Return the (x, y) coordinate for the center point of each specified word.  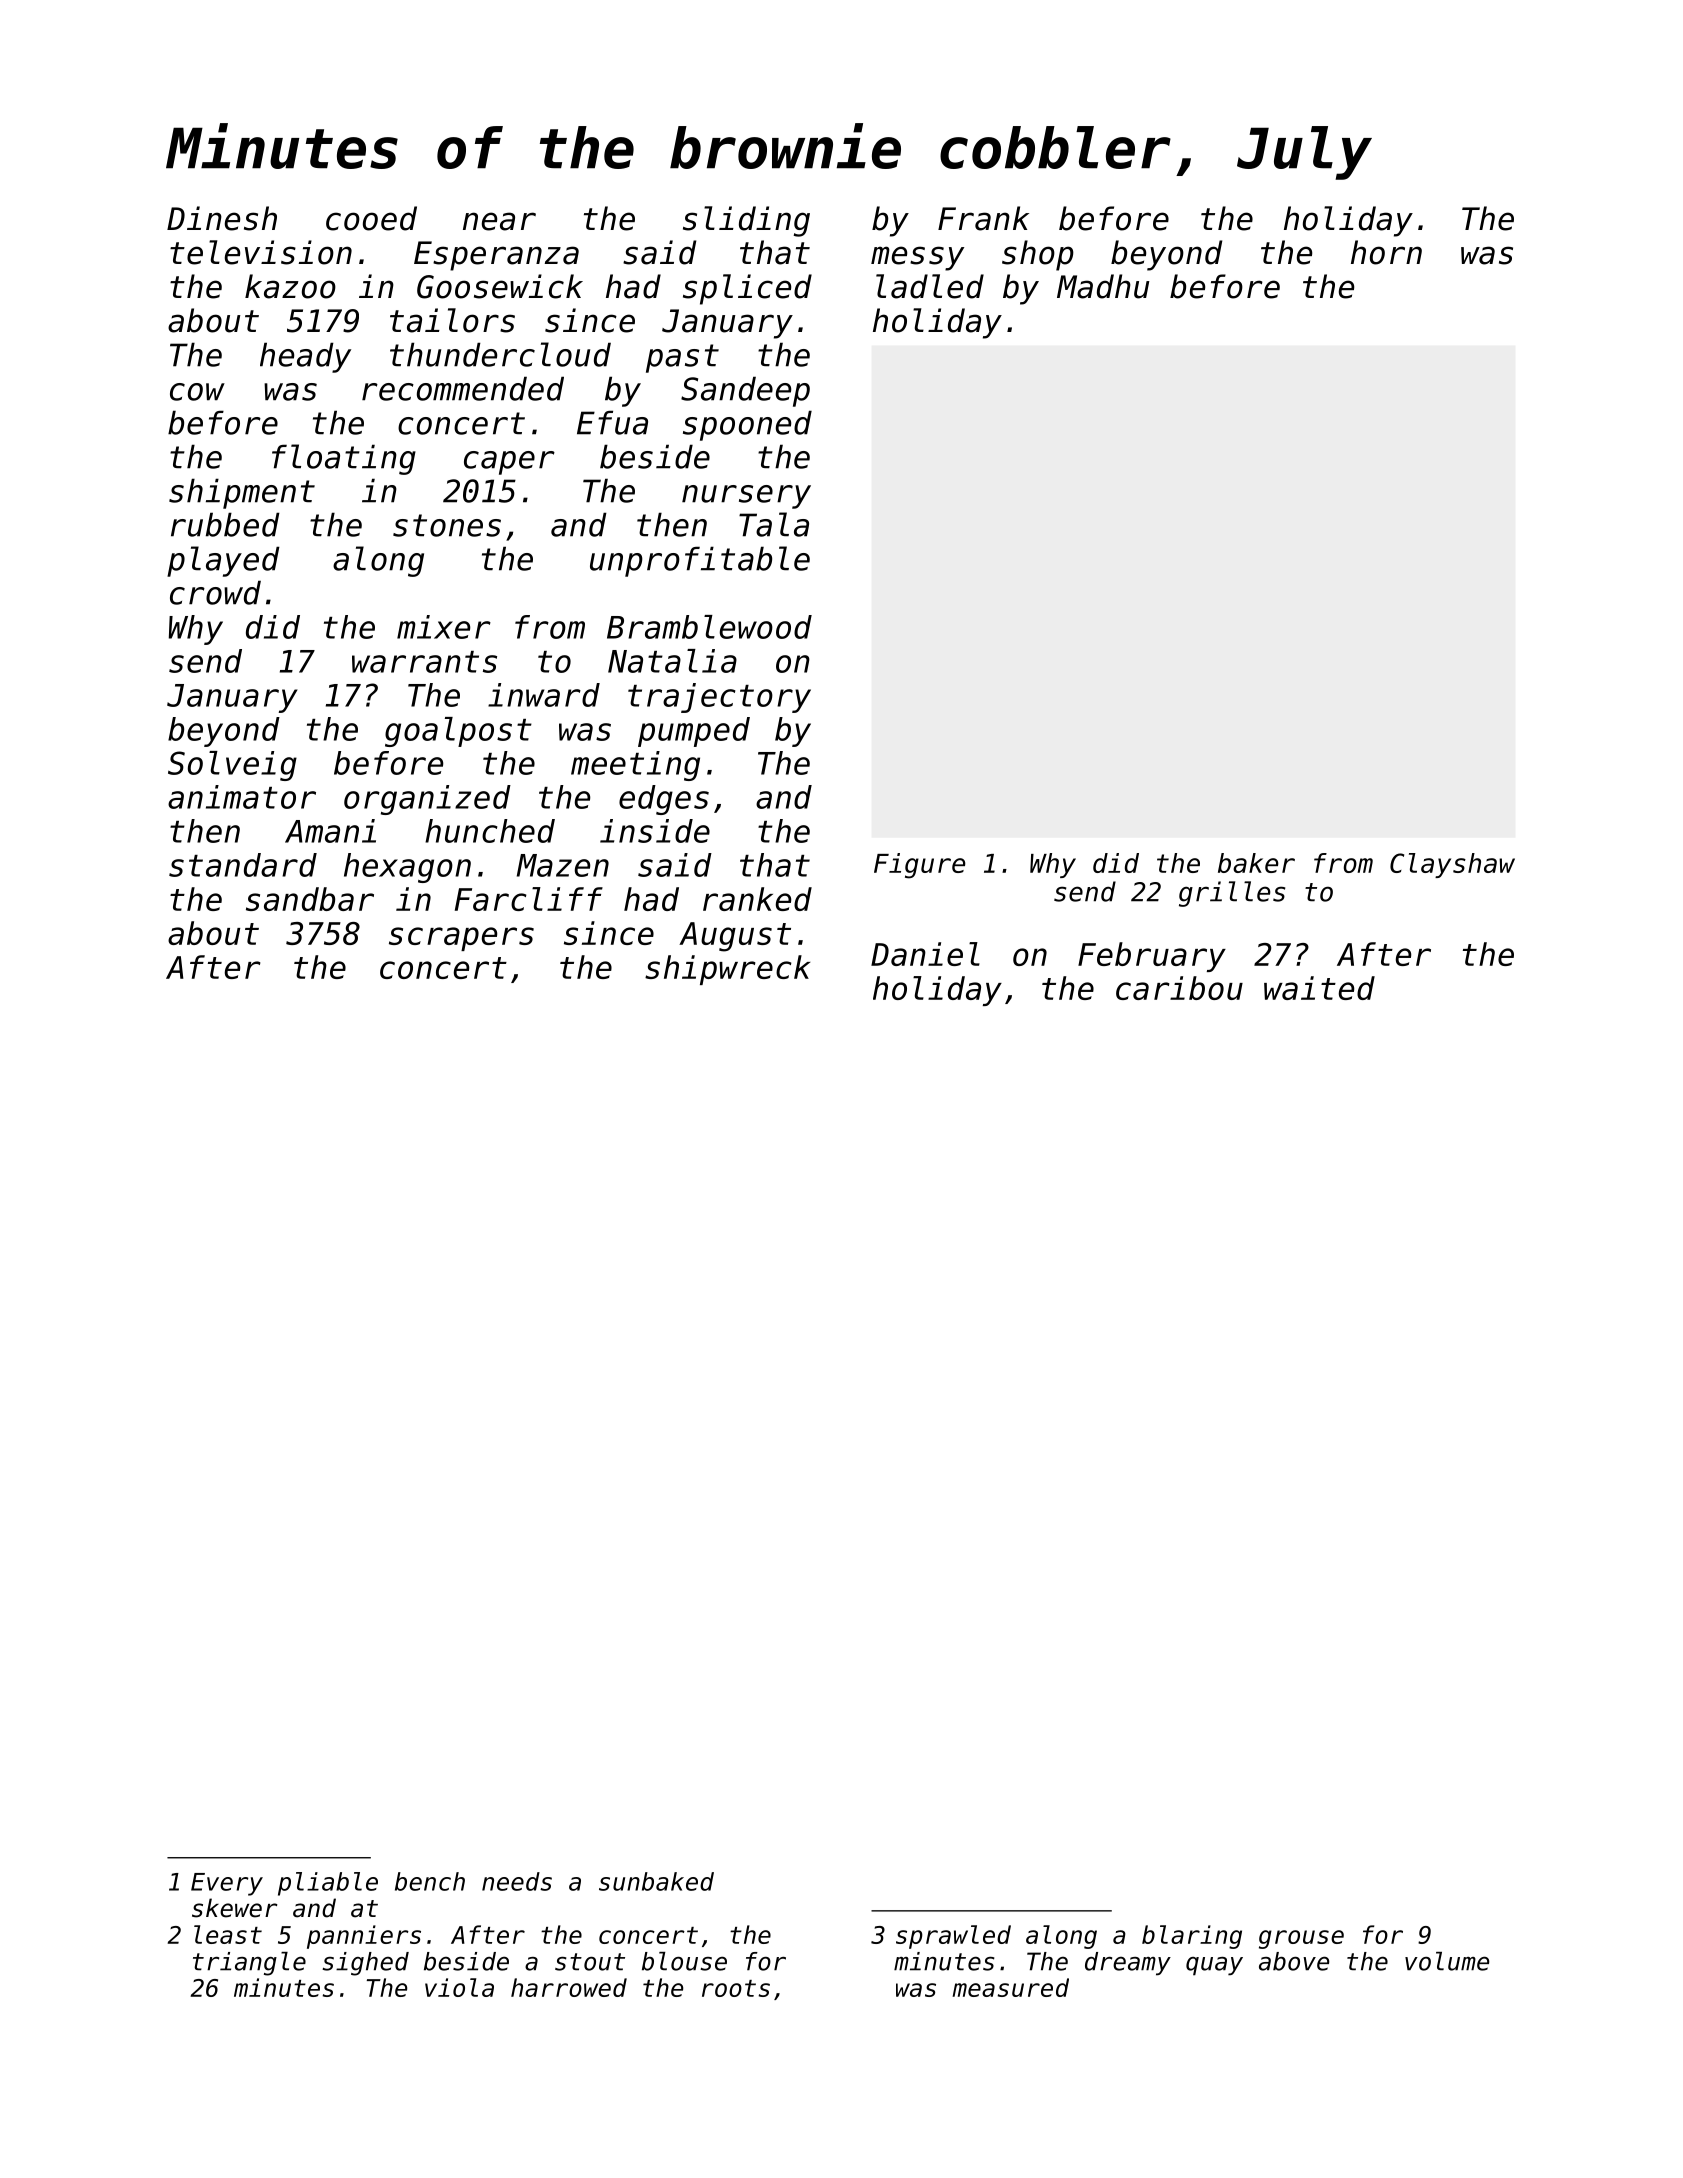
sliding (746, 221)
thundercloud (500, 354)
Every (227, 1884)
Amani (330, 831)
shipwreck (727, 970)
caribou (1179, 988)
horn (1386, 252)
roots (736, 1988)
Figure (920, 866)
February (1152, 957)
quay (1214, 1966)
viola (459, 1987)
